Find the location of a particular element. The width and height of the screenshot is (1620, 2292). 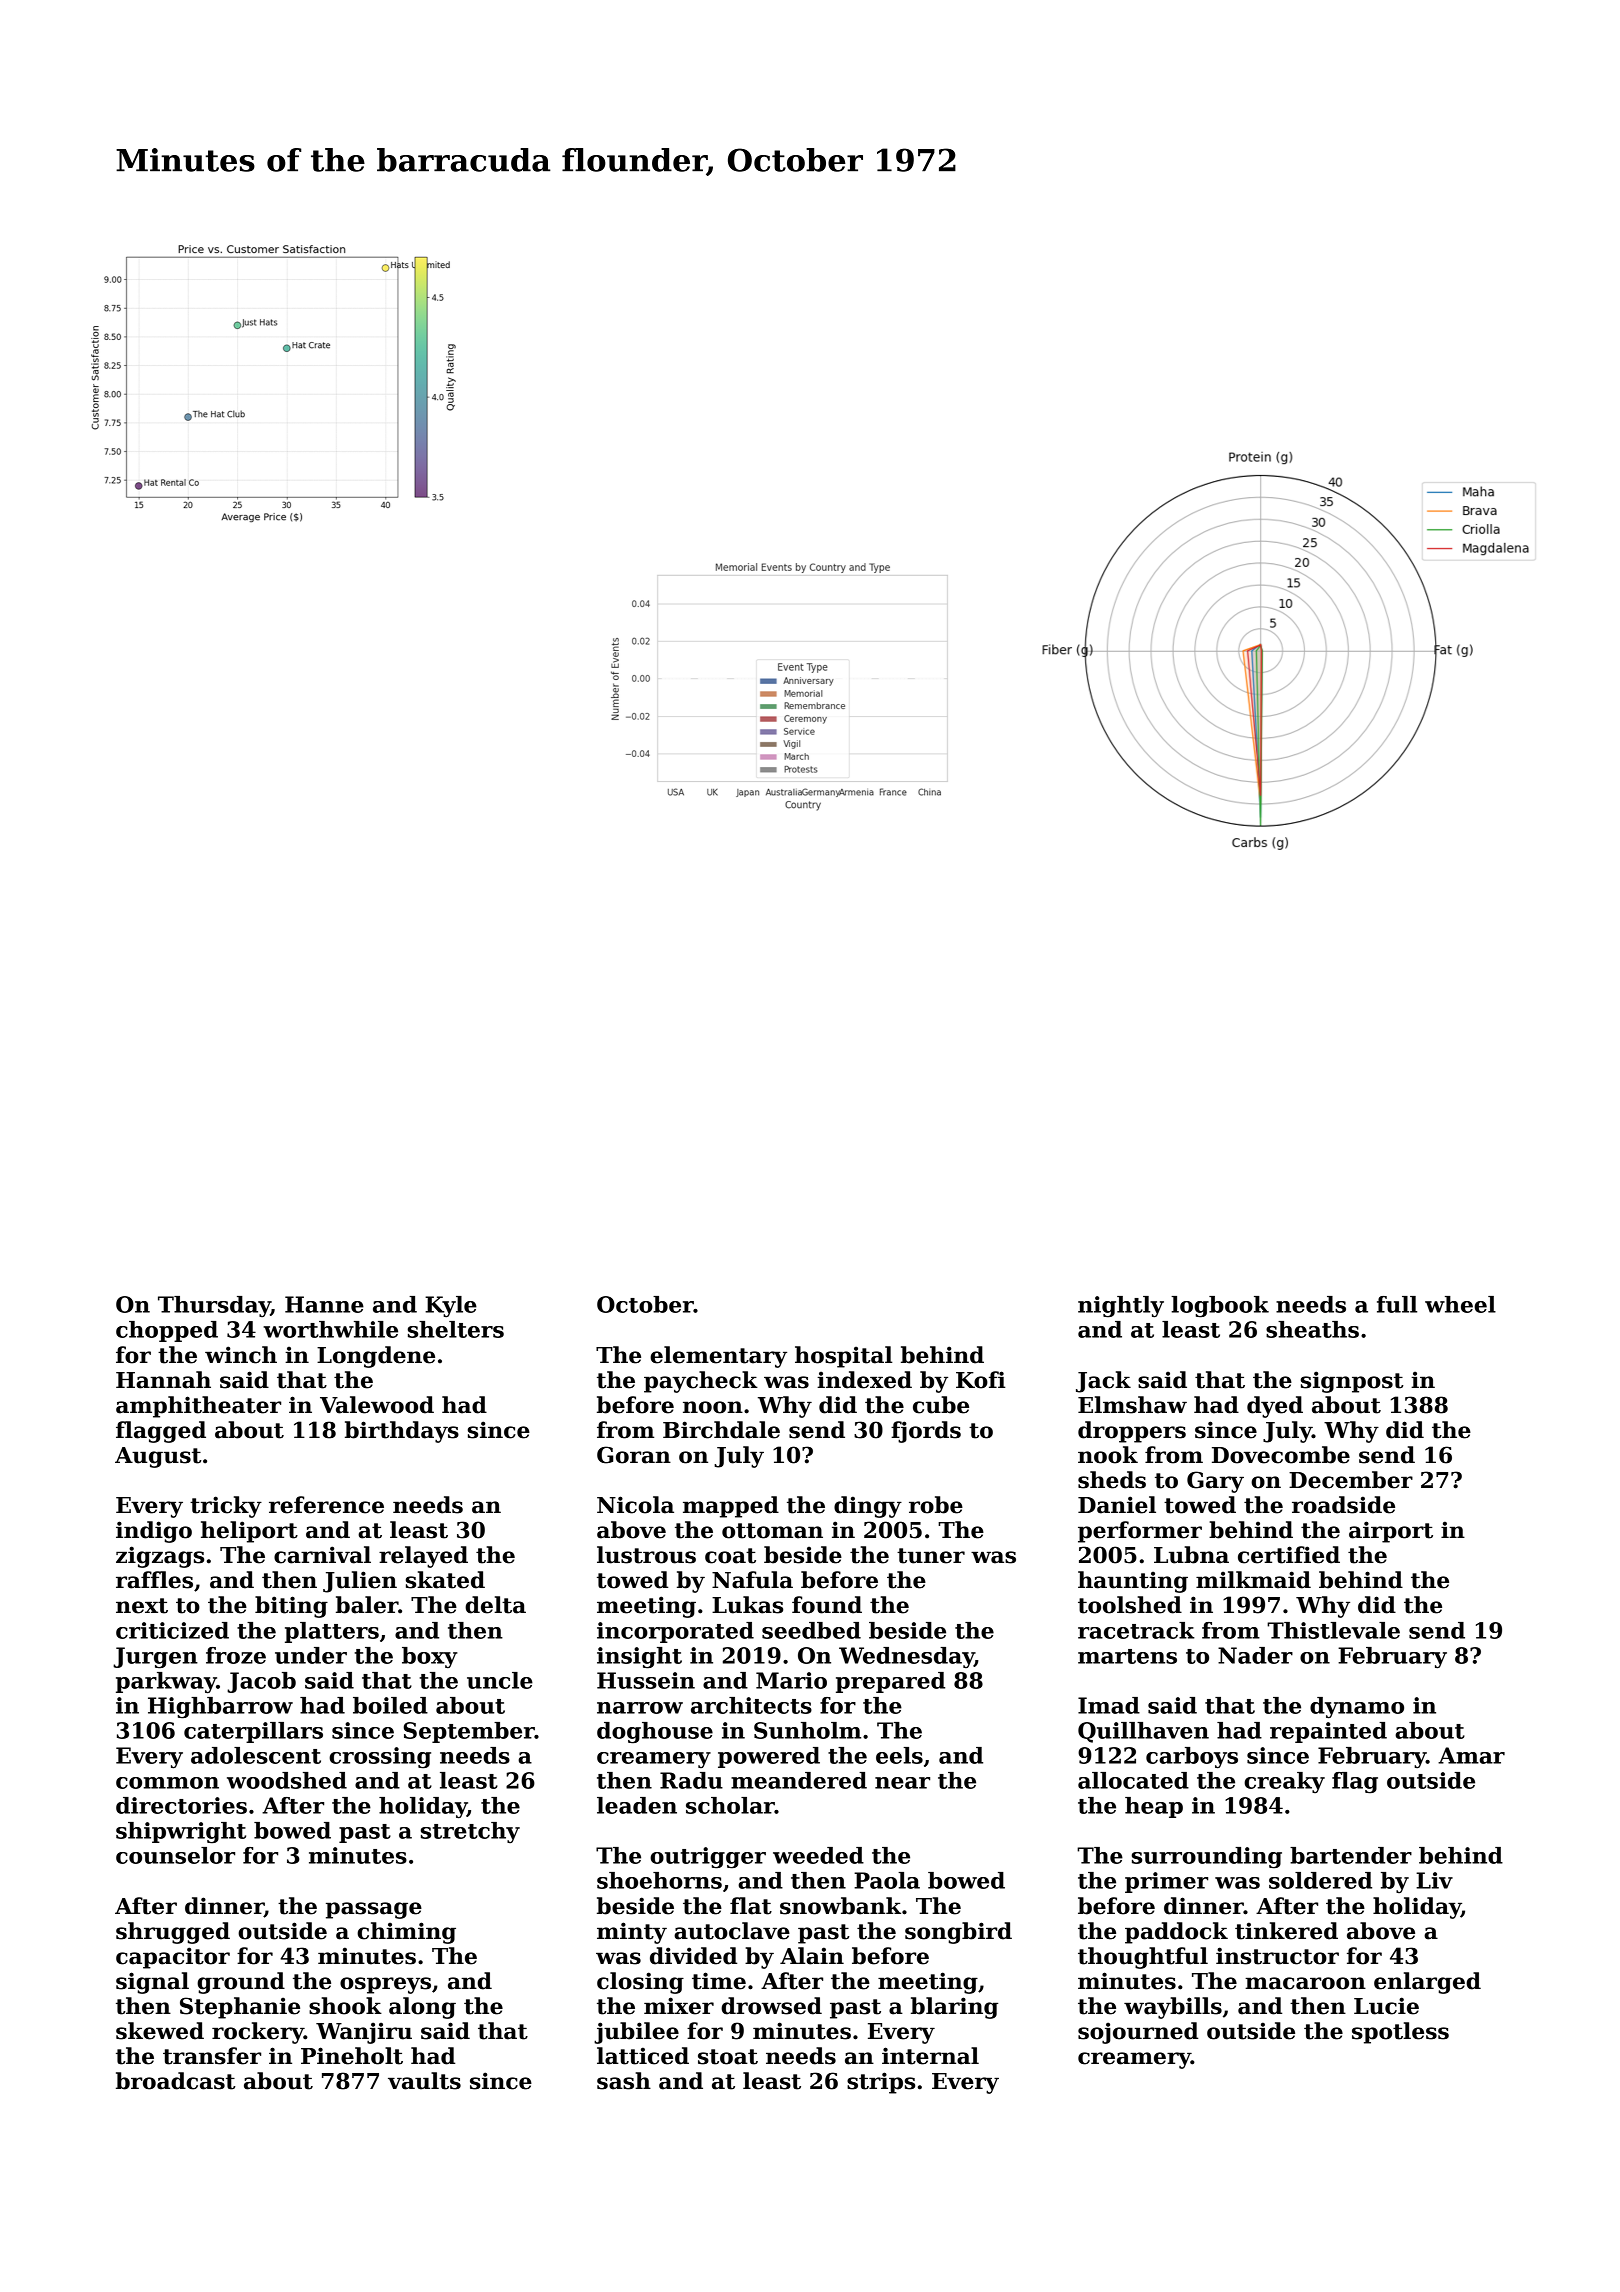

tuner is located at coordinates (931, 1556).
